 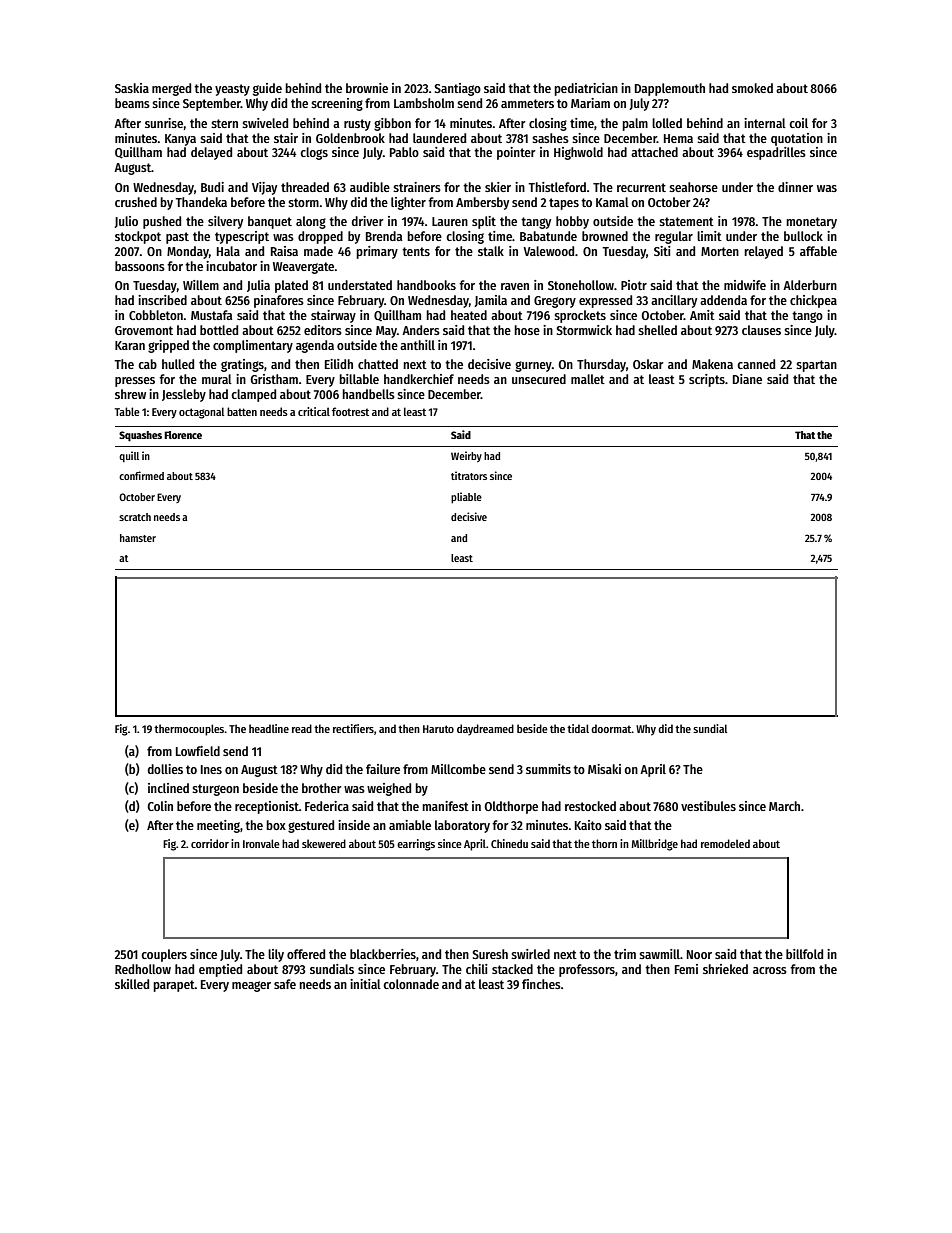 I want to click on smoked, so click(x=752, y=88).
